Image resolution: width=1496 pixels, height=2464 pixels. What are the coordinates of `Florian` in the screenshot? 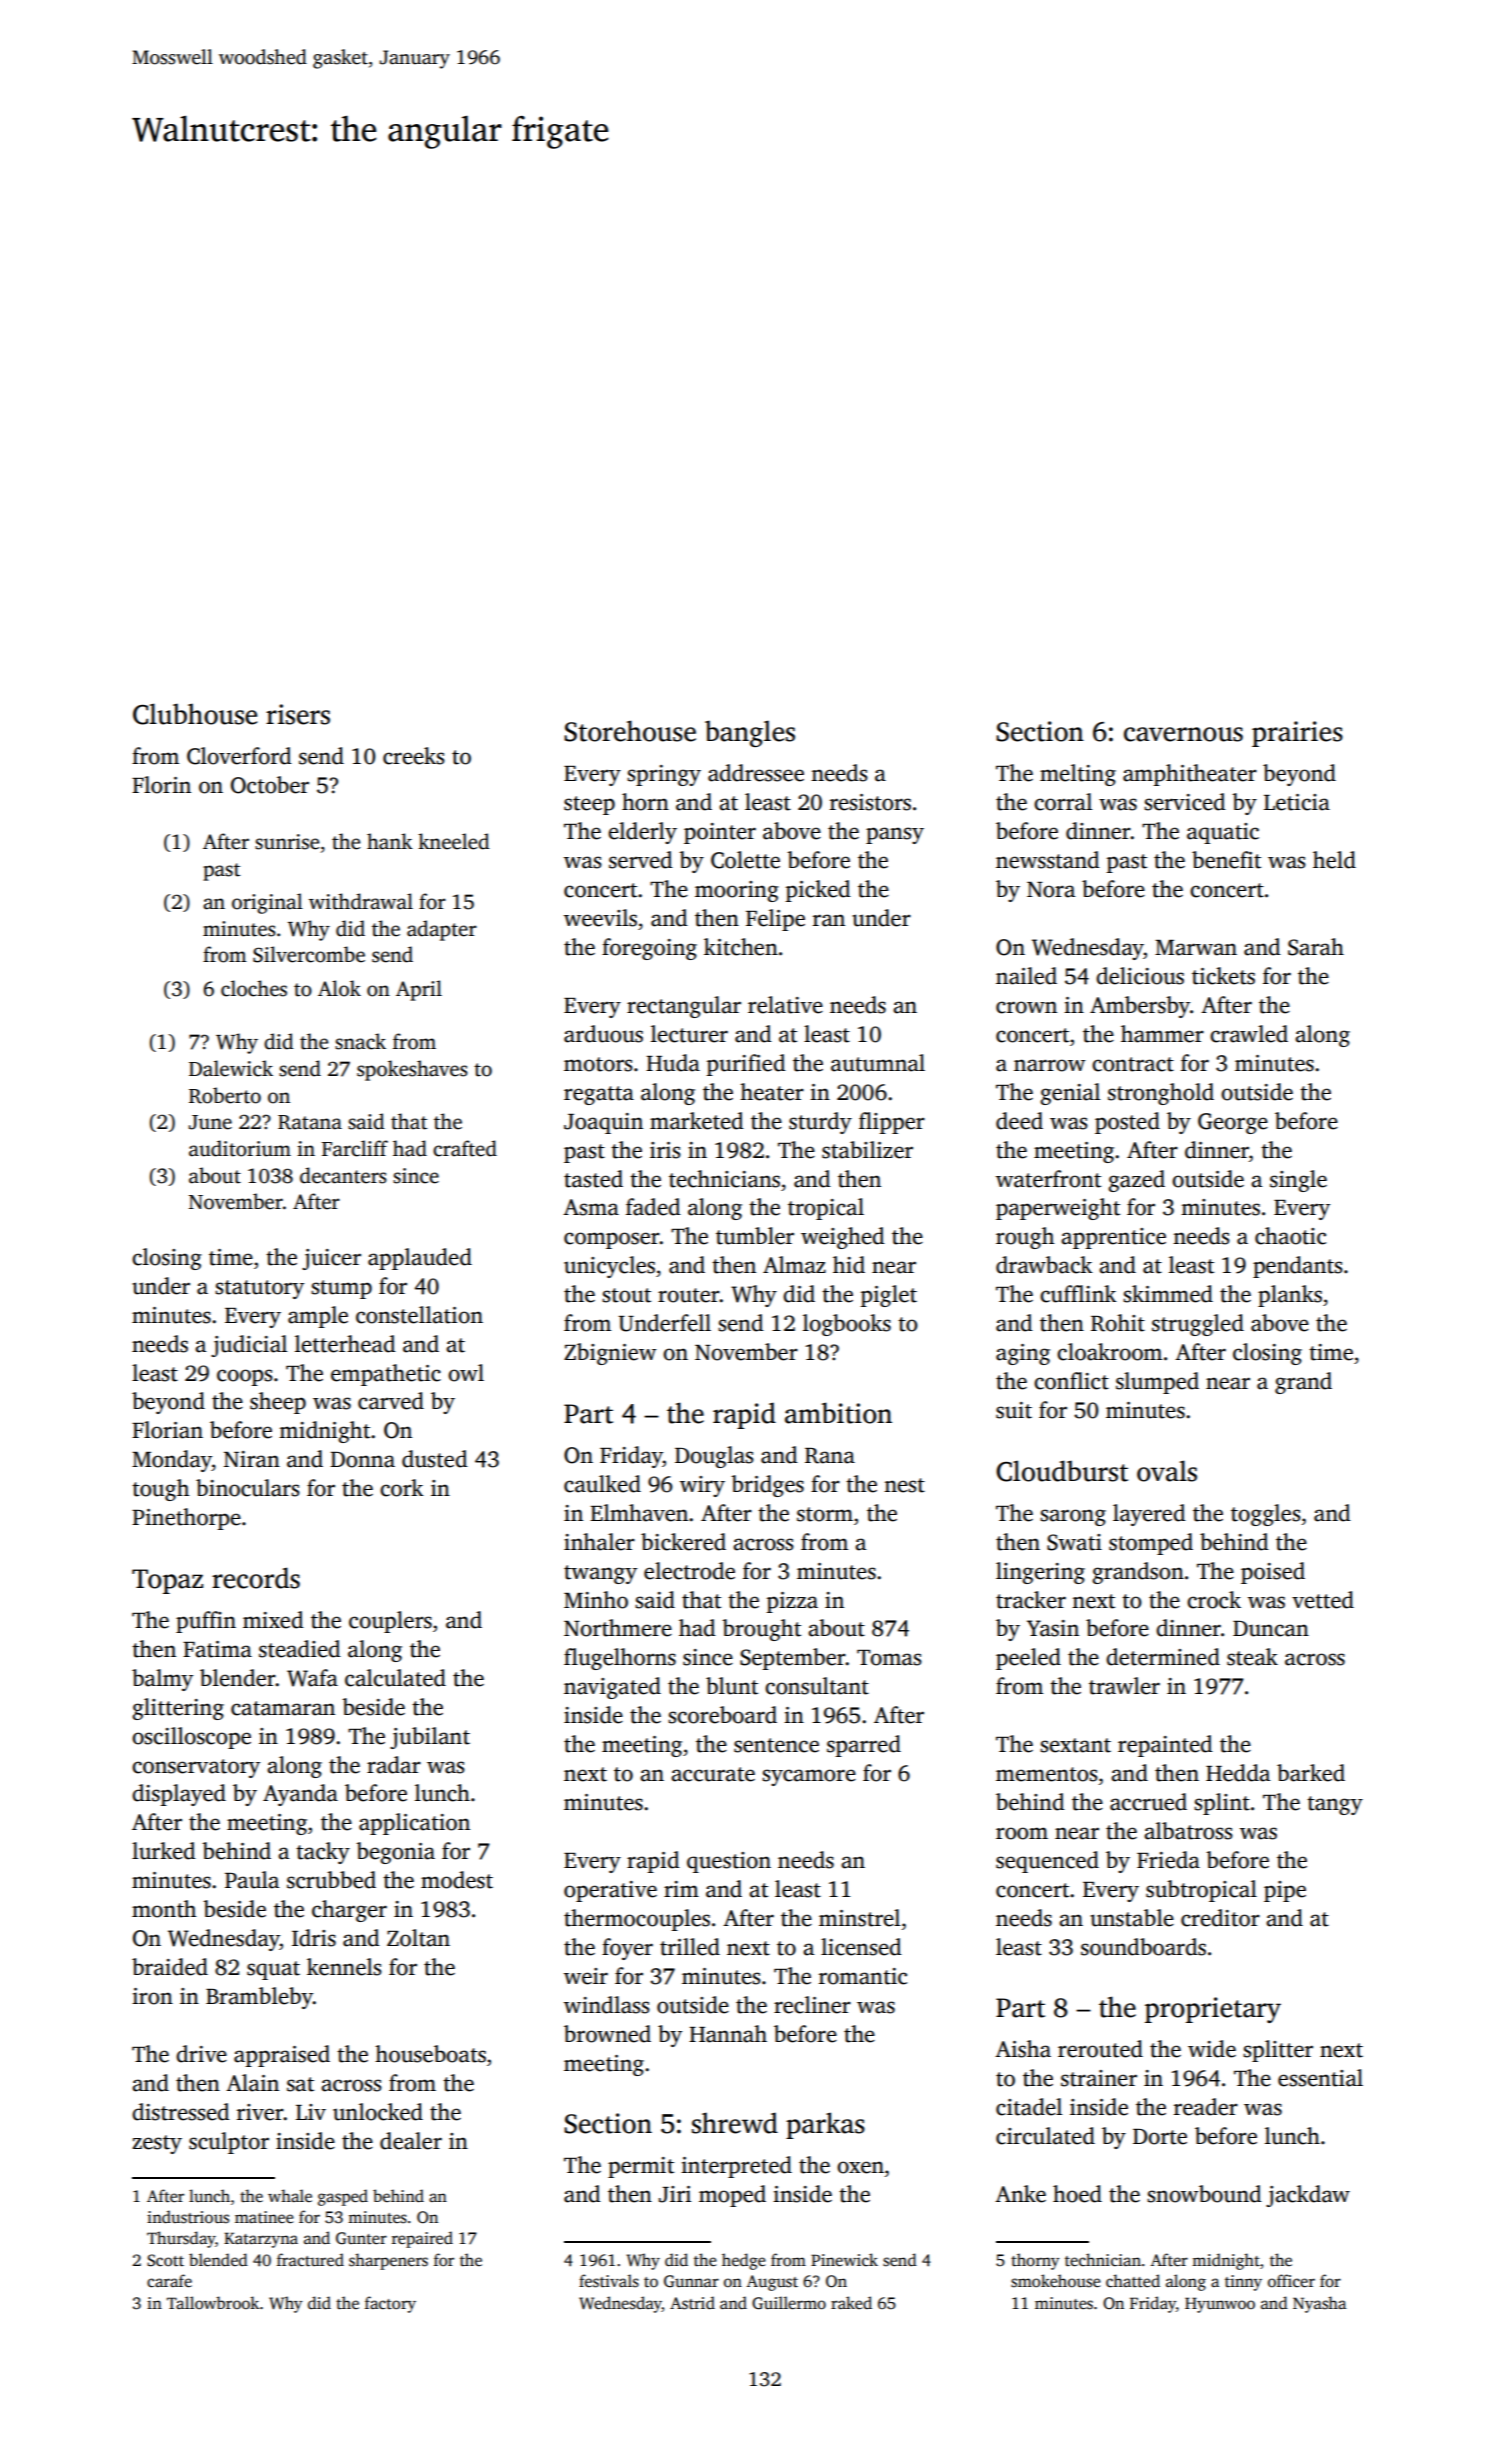 It's located at (167, 1430).
